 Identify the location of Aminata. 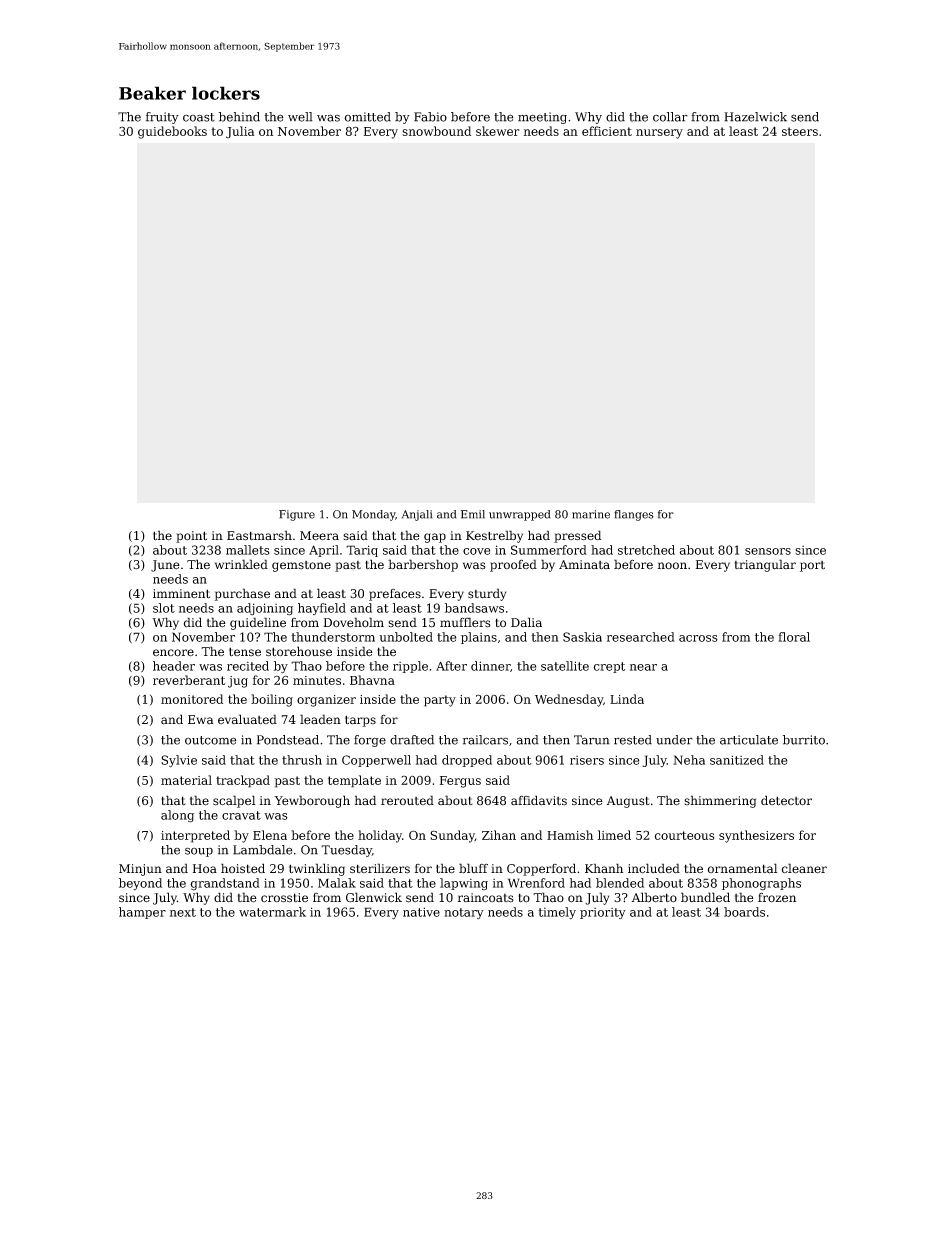
(584, 564).
